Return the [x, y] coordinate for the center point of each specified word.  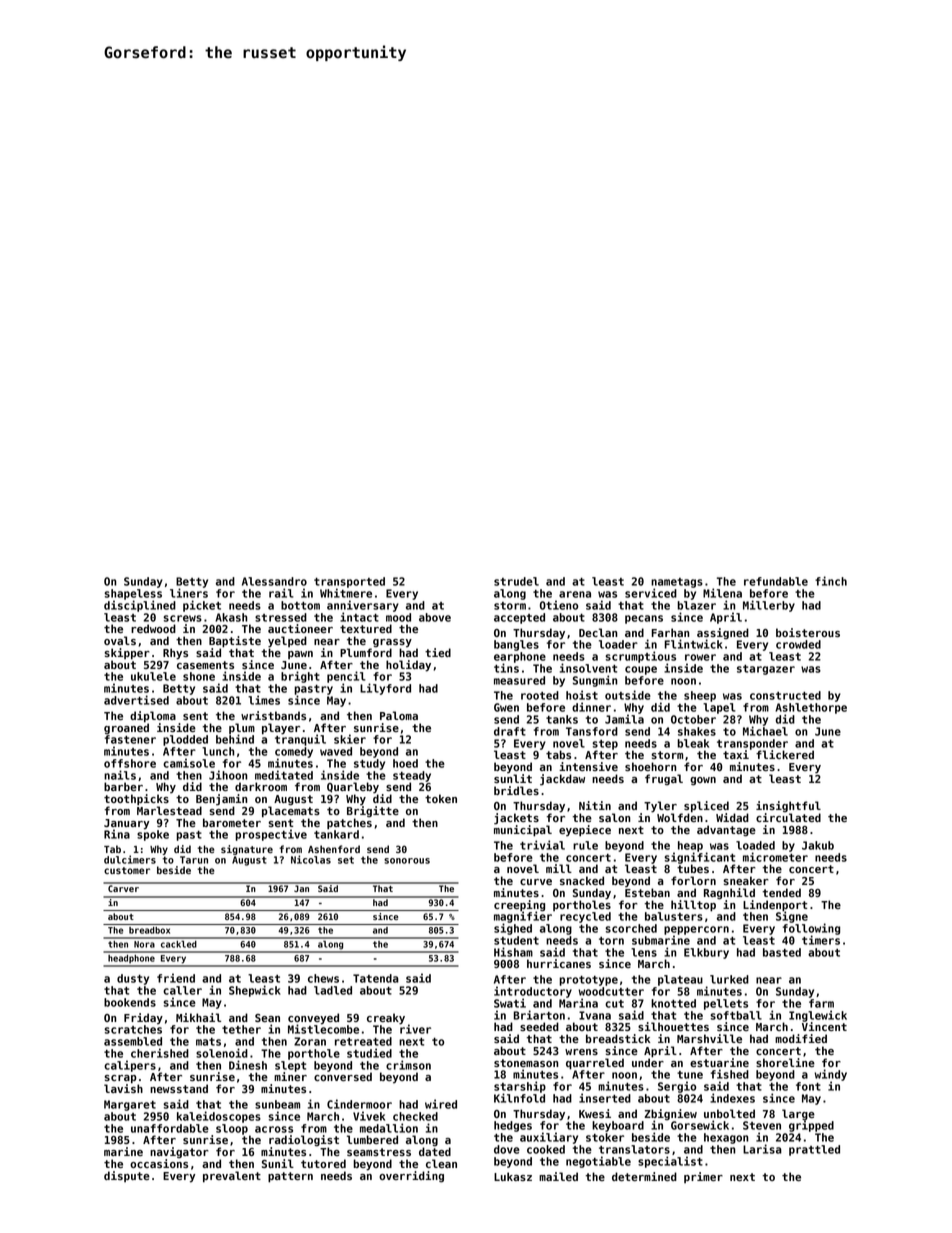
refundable [776, 581]
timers [821, 940]
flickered [785, 754]
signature [247, 850]
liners [189, 593]
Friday [143, 1019]
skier [350, 739]
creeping [519, 905]
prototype [588, 981]
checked [415, 1116]
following [811, 929]
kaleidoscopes [219, 1117]
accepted [519, 618]
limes [264, 700]
